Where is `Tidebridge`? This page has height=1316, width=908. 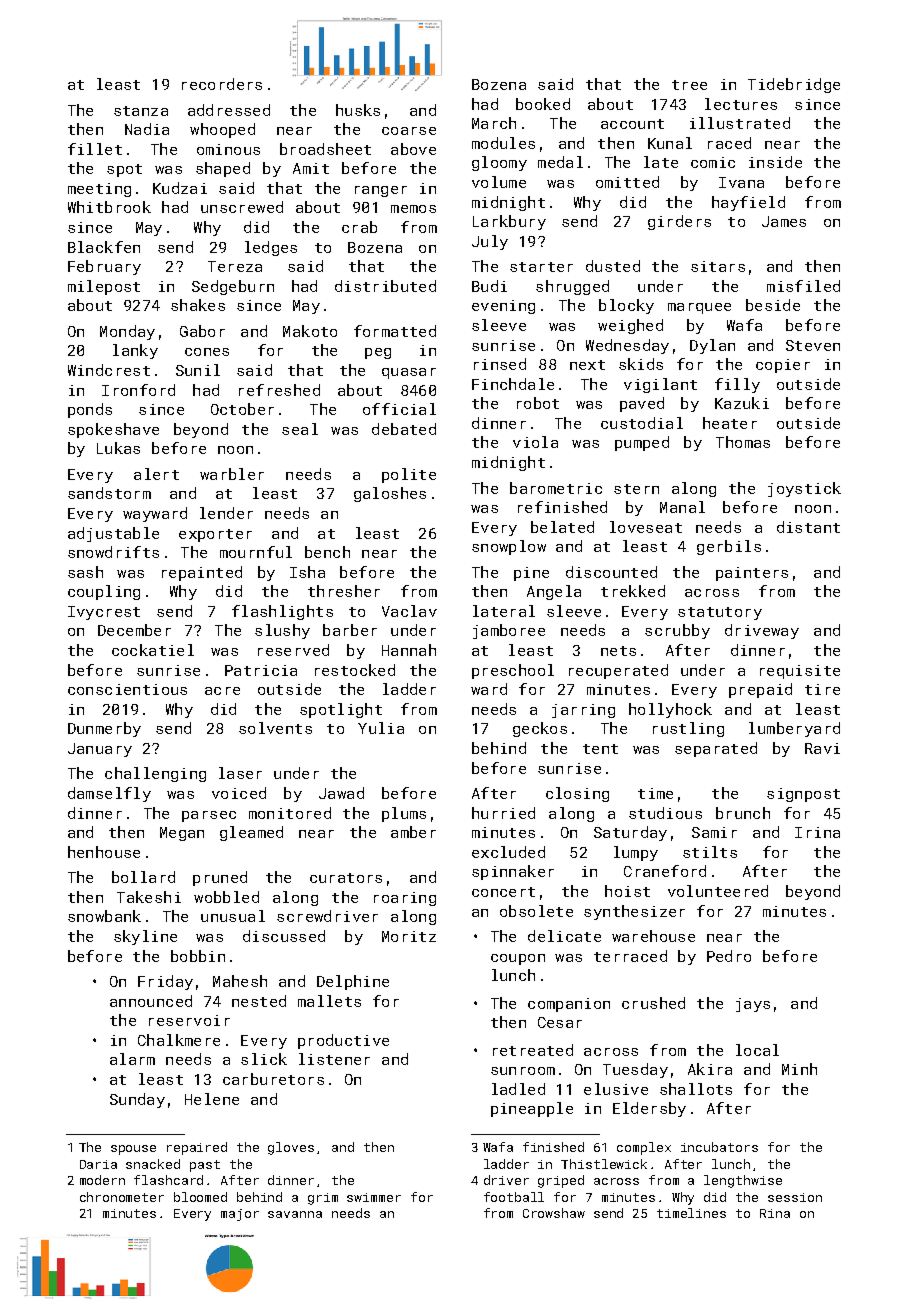 Tidebridge is located at coordinates (794, 85).
